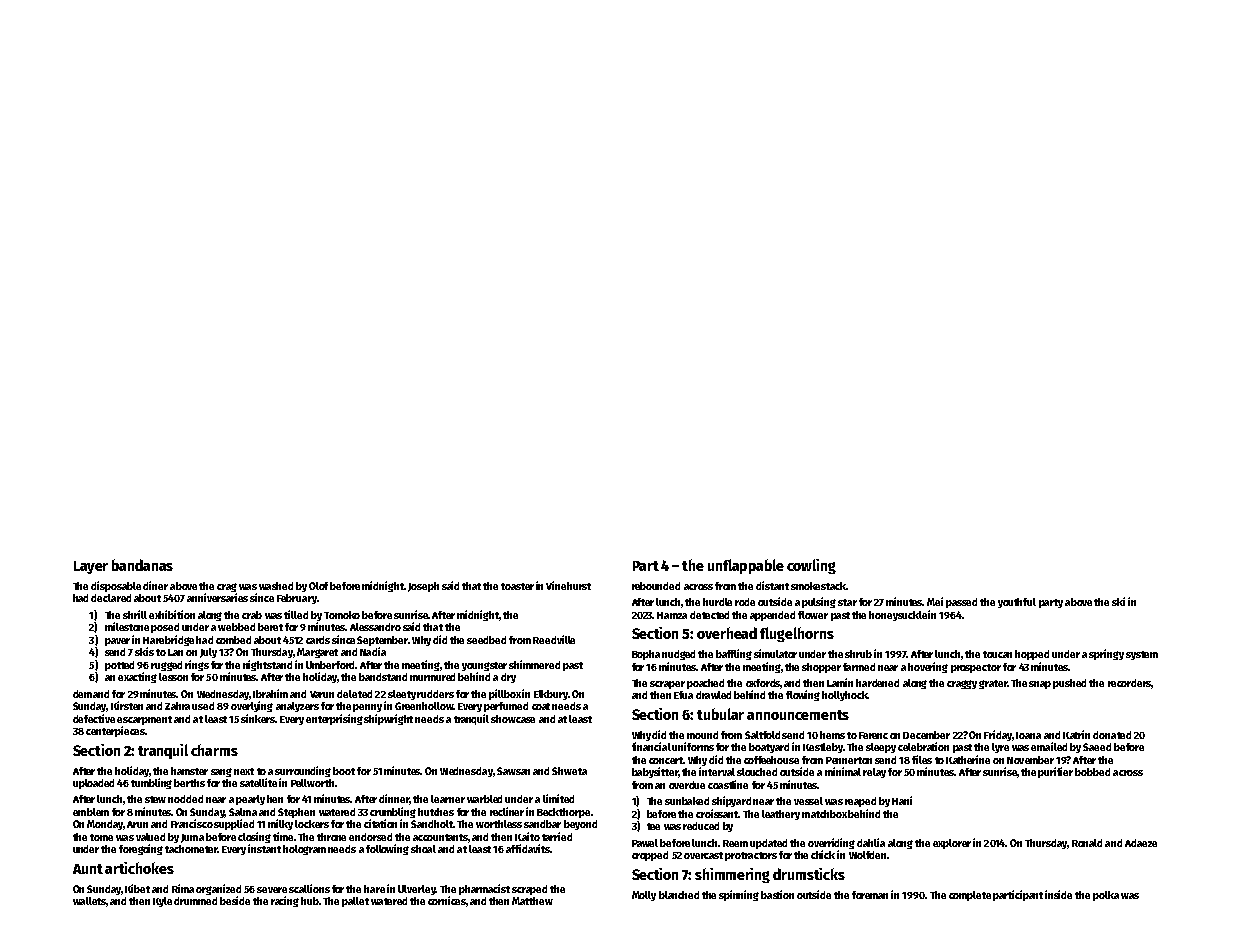 This document has height=952, width=1233. Describe the element at coordinates (702, 735) in the document. I see `mound` at that location.
